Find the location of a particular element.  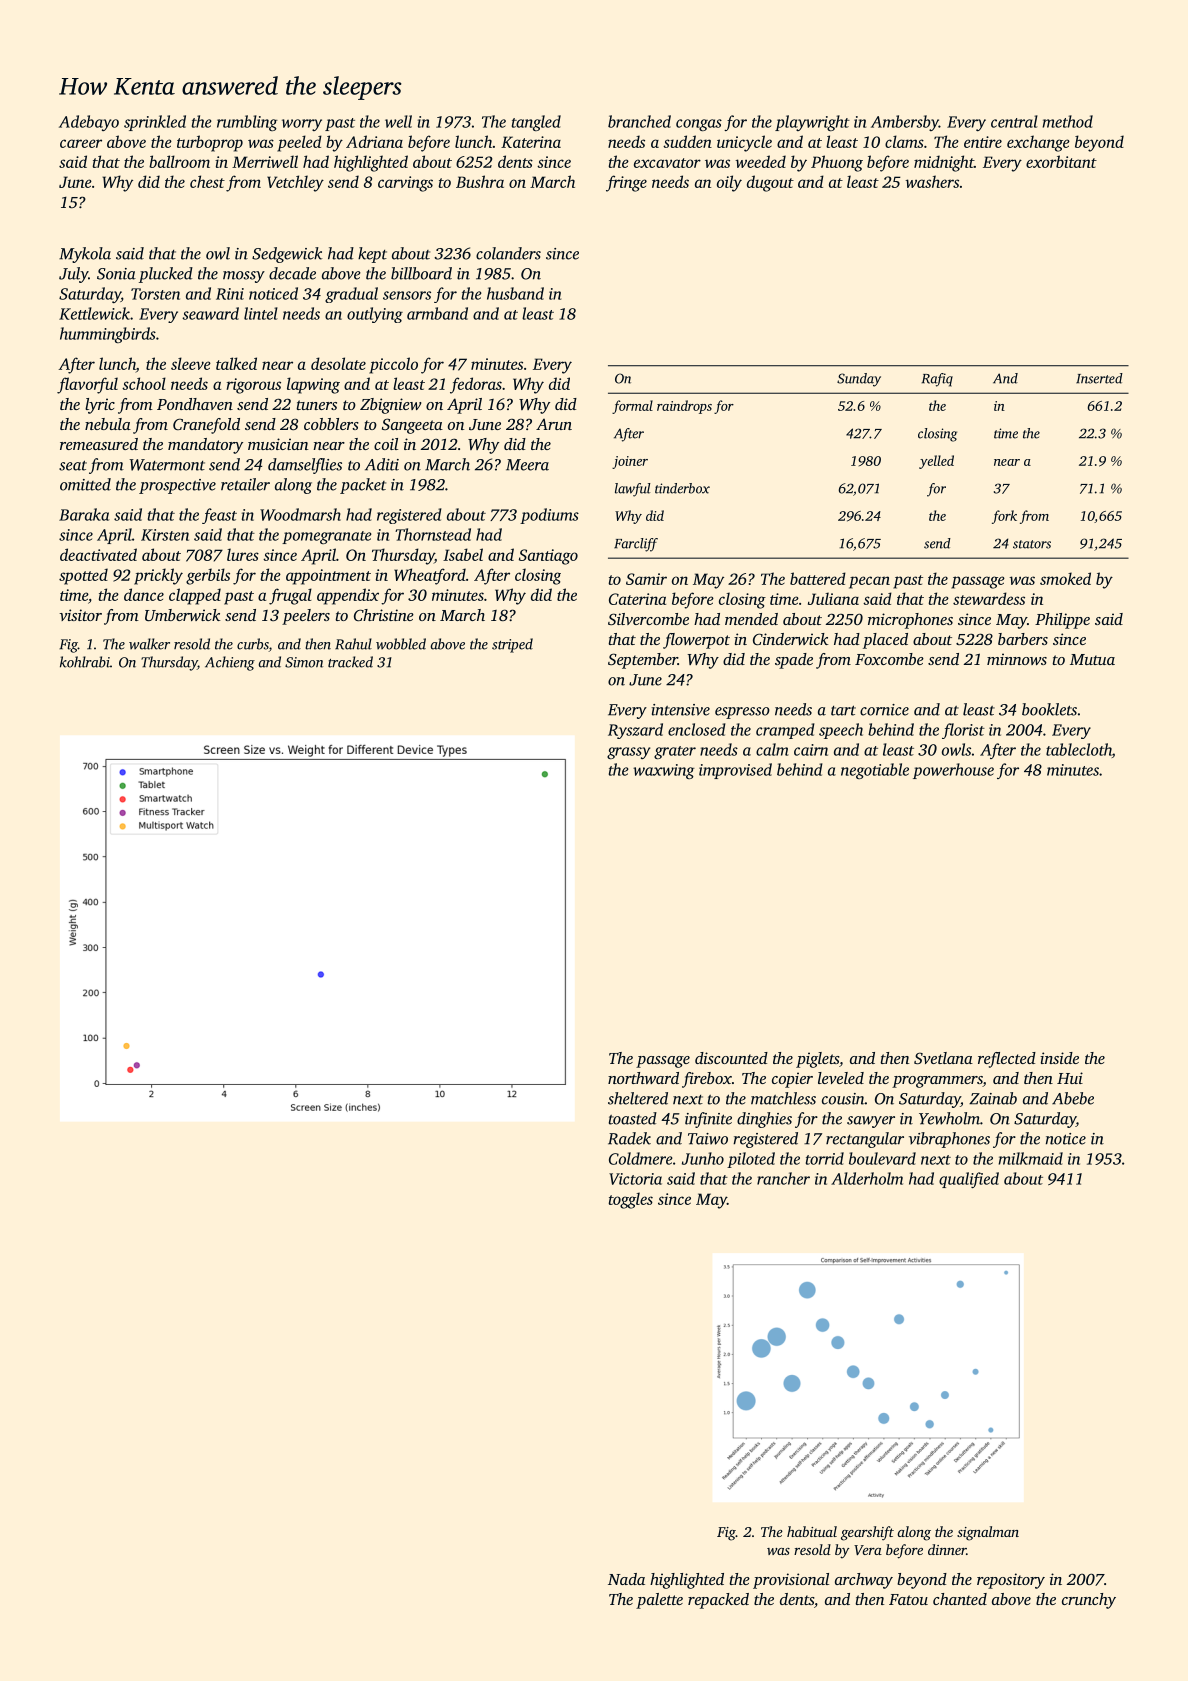

gearshift is located at coordinates (867, 1533).
